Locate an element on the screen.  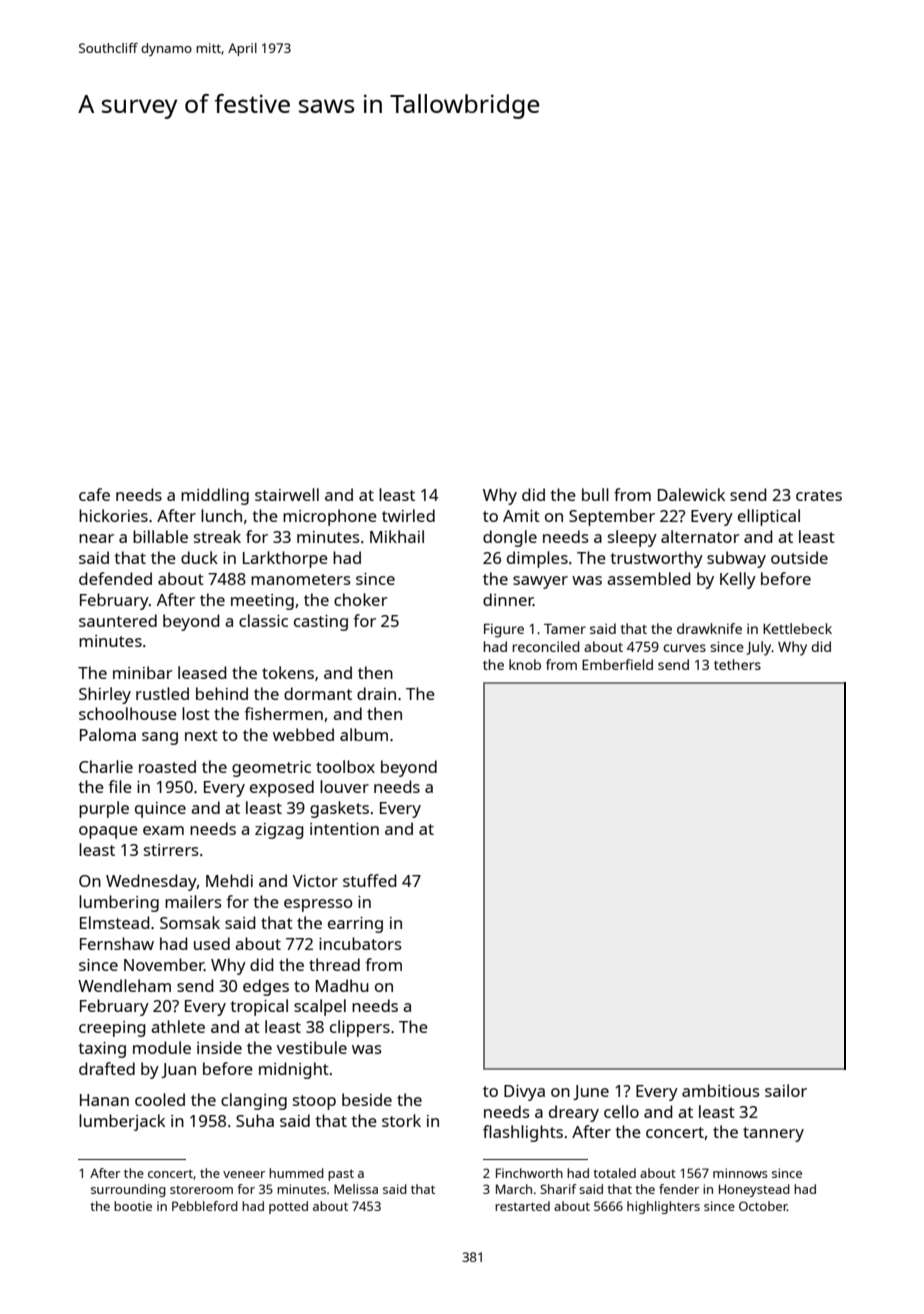
minnows is located at coordinates (740, 1173).
